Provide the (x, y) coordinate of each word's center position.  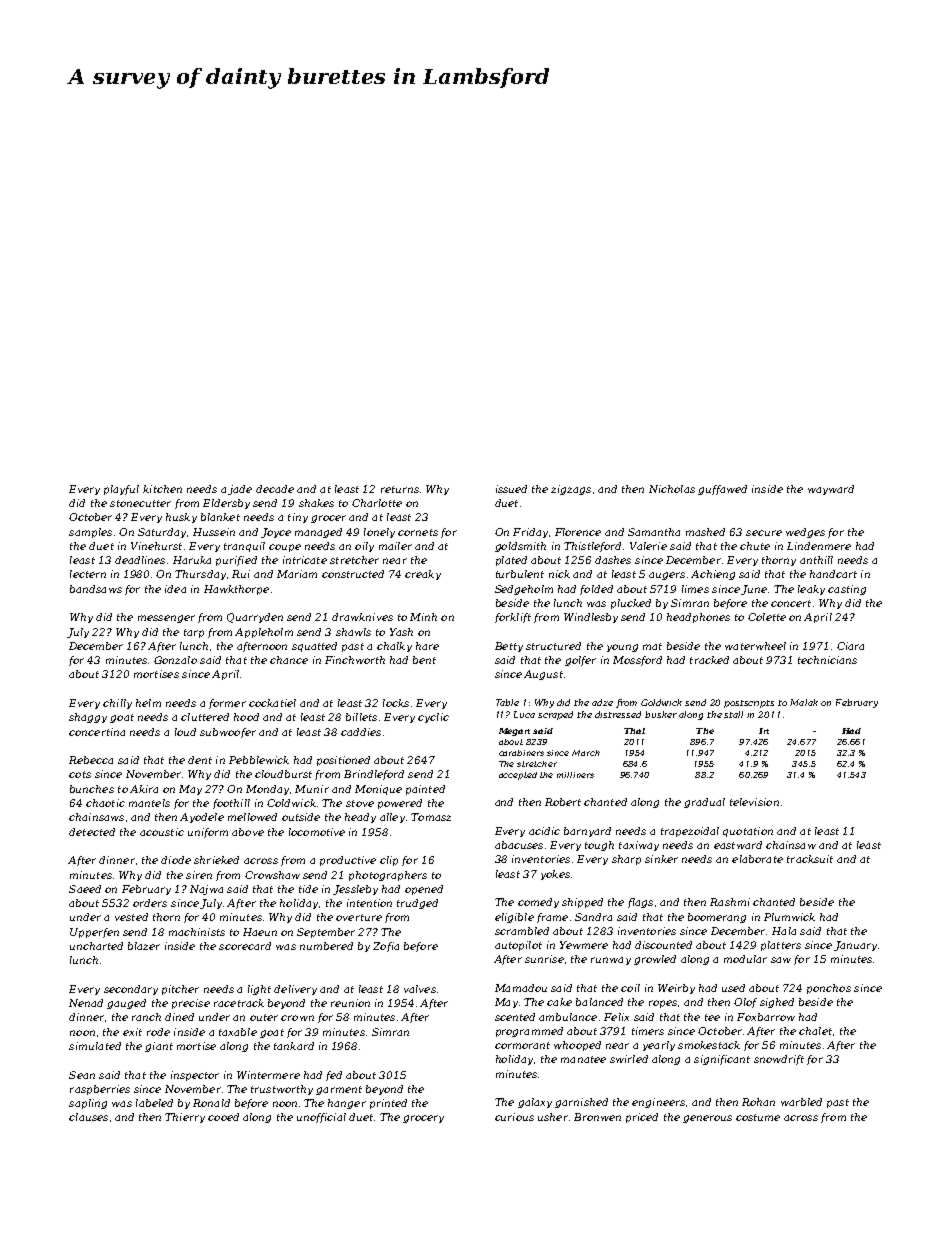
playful (121, 490)
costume (758, 1117)
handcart (833, 574)
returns (400, 489)
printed (388, 1104)
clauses (88, 1117)
